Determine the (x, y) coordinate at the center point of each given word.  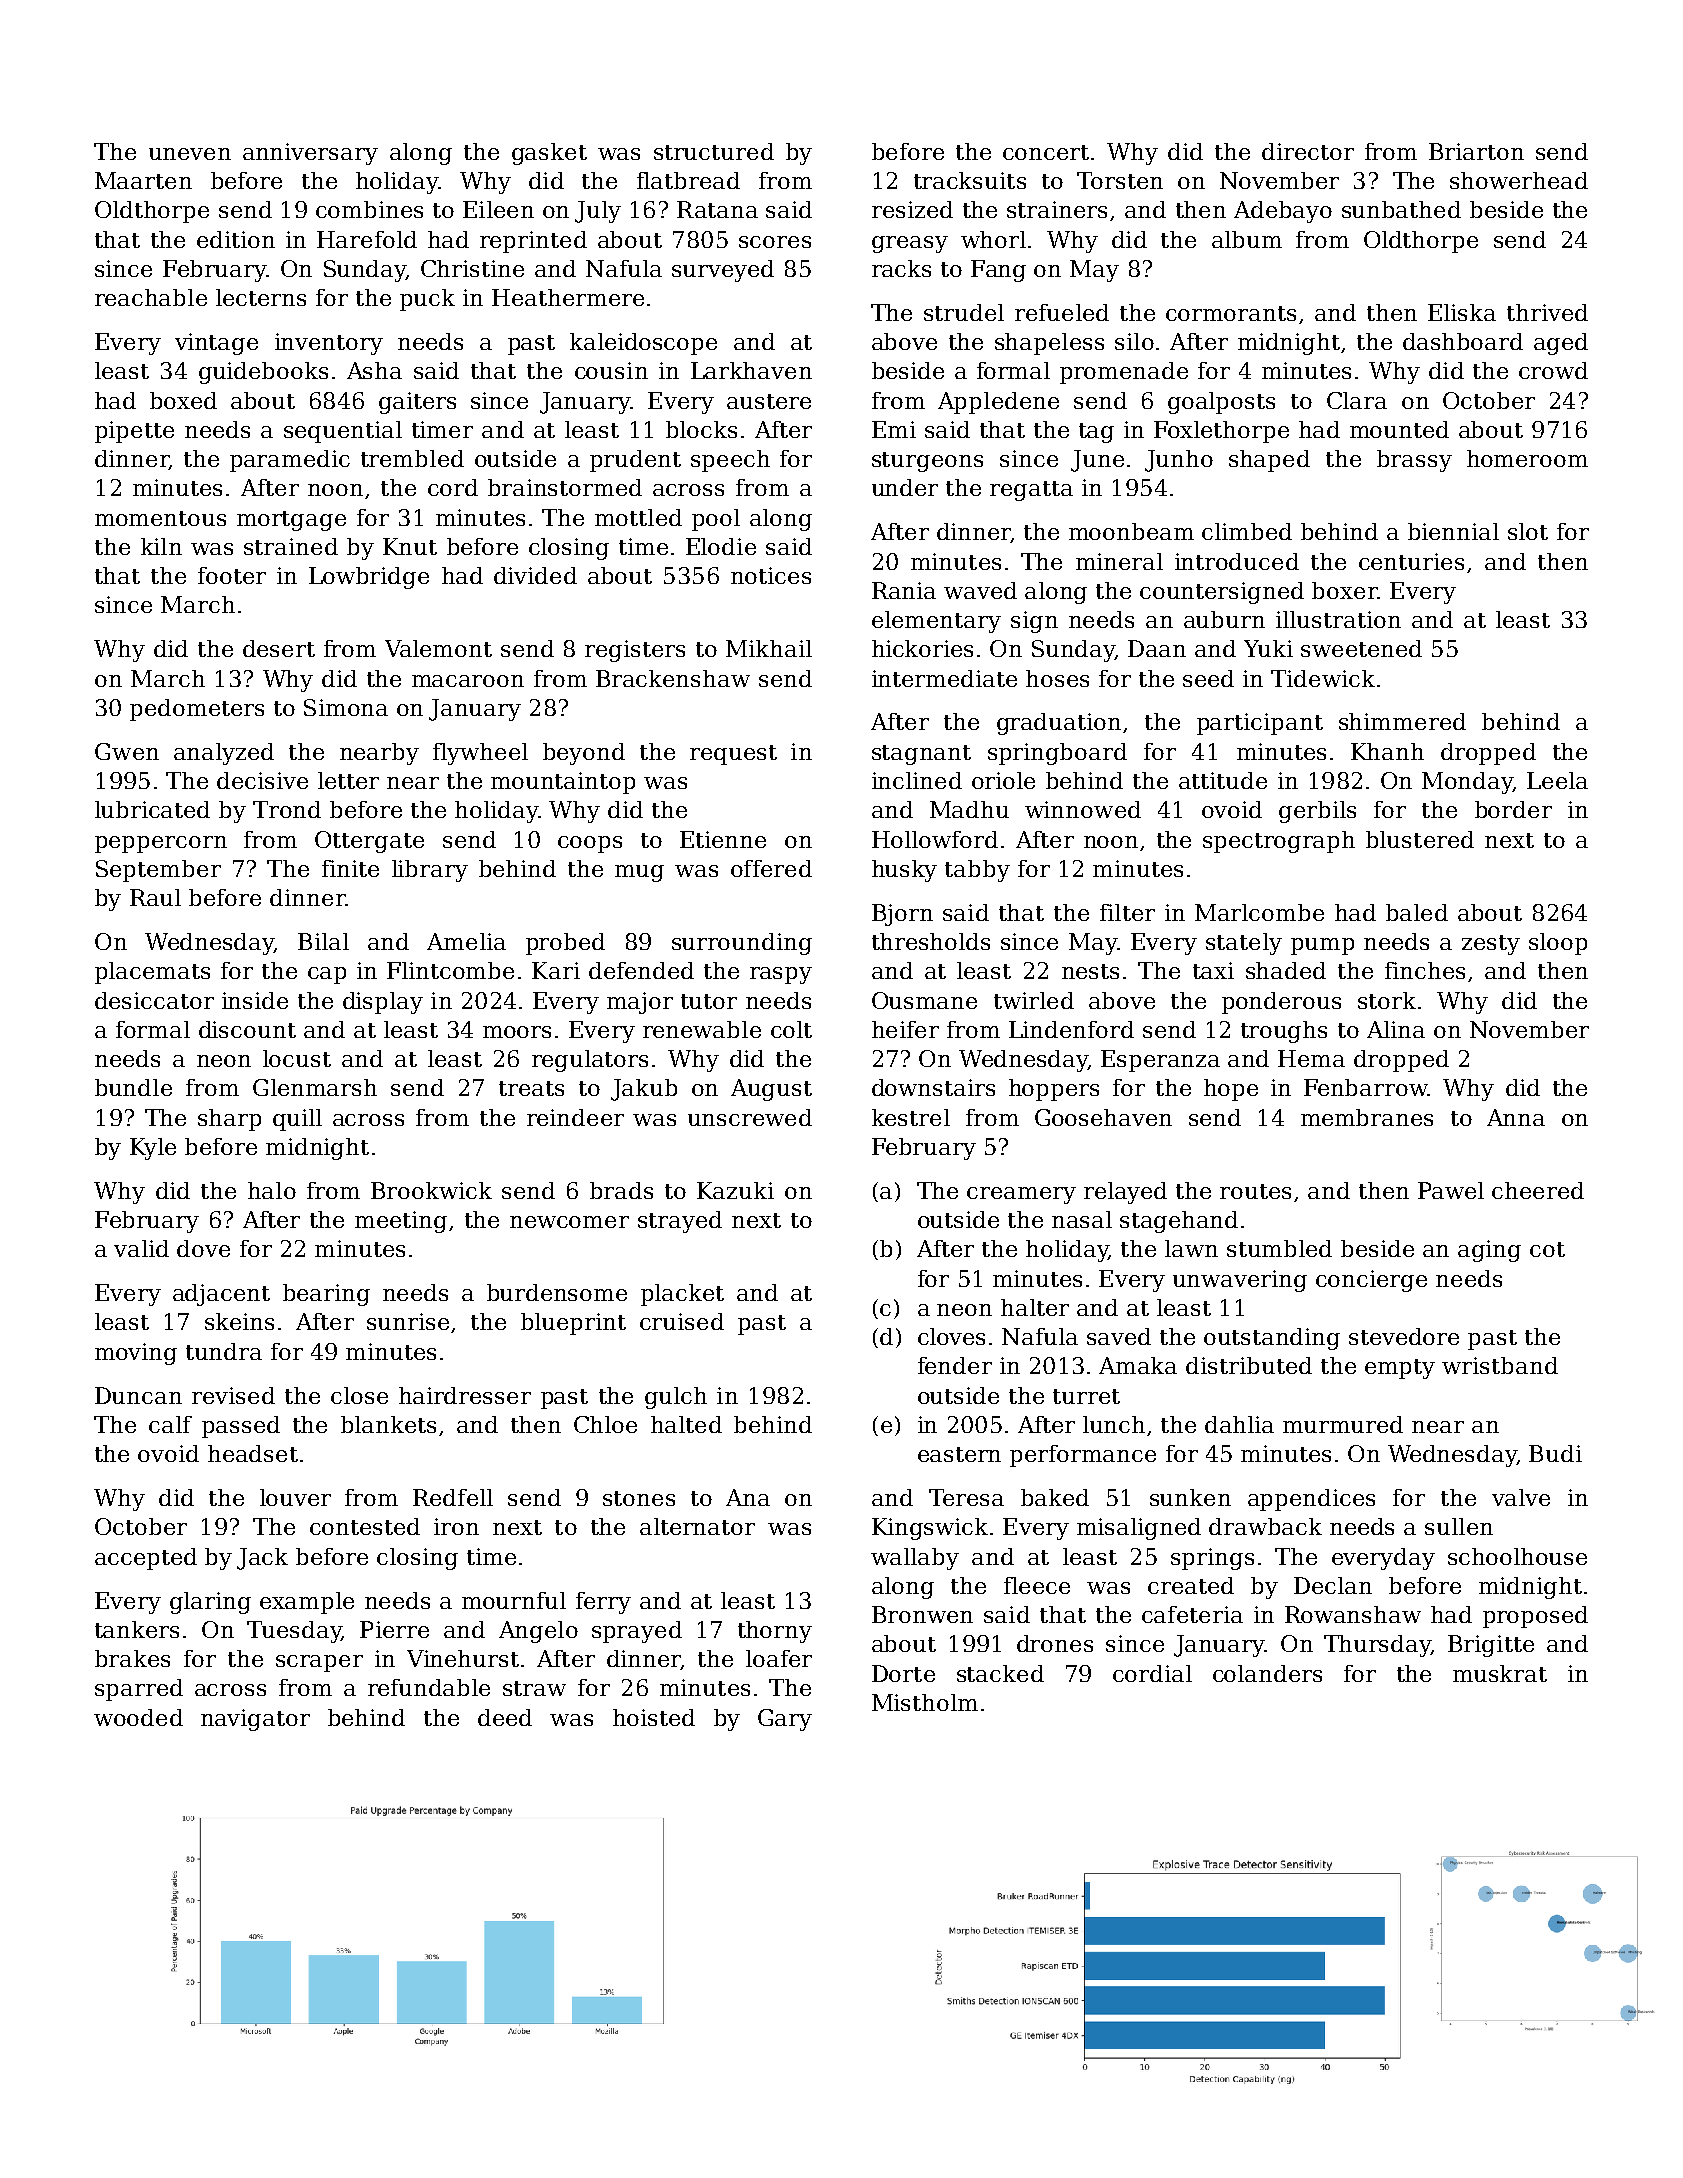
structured (714, 151)
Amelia (466, 941)
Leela (1557, 780)
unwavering (1240, 1281)
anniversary (310, 154)
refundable (429, 1687)
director (1308, 151)
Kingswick (930, 1529)
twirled (1034, 1000)
